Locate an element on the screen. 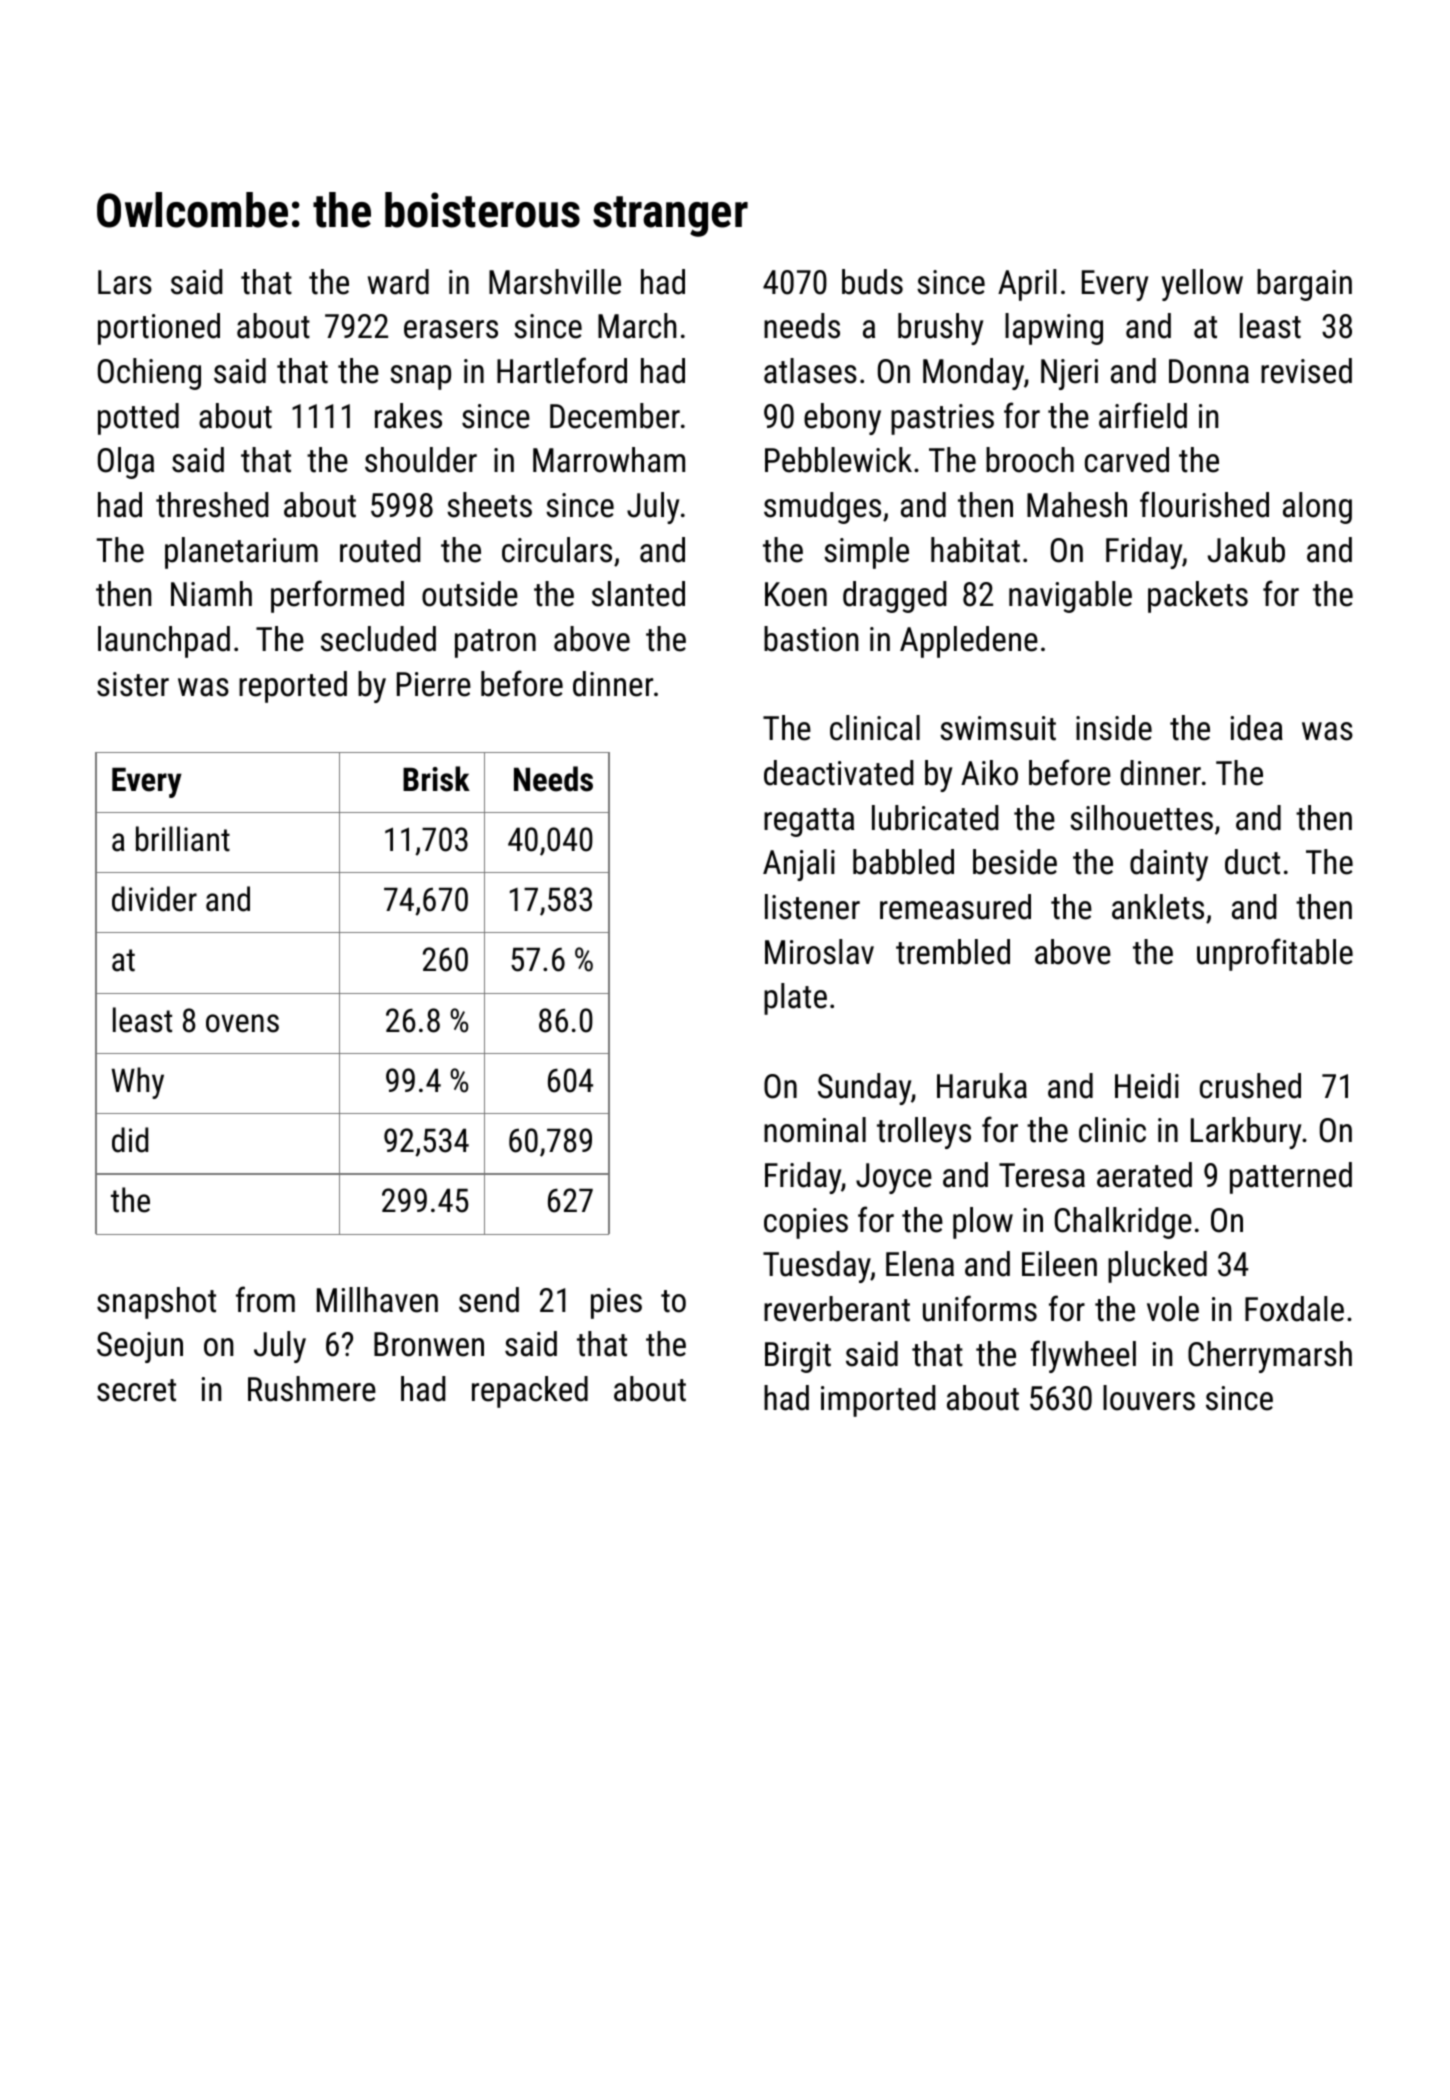 The width and height of the screenshot is (1450, 2100). Cherrymarsh is located at coordinates (1270, 1357).
